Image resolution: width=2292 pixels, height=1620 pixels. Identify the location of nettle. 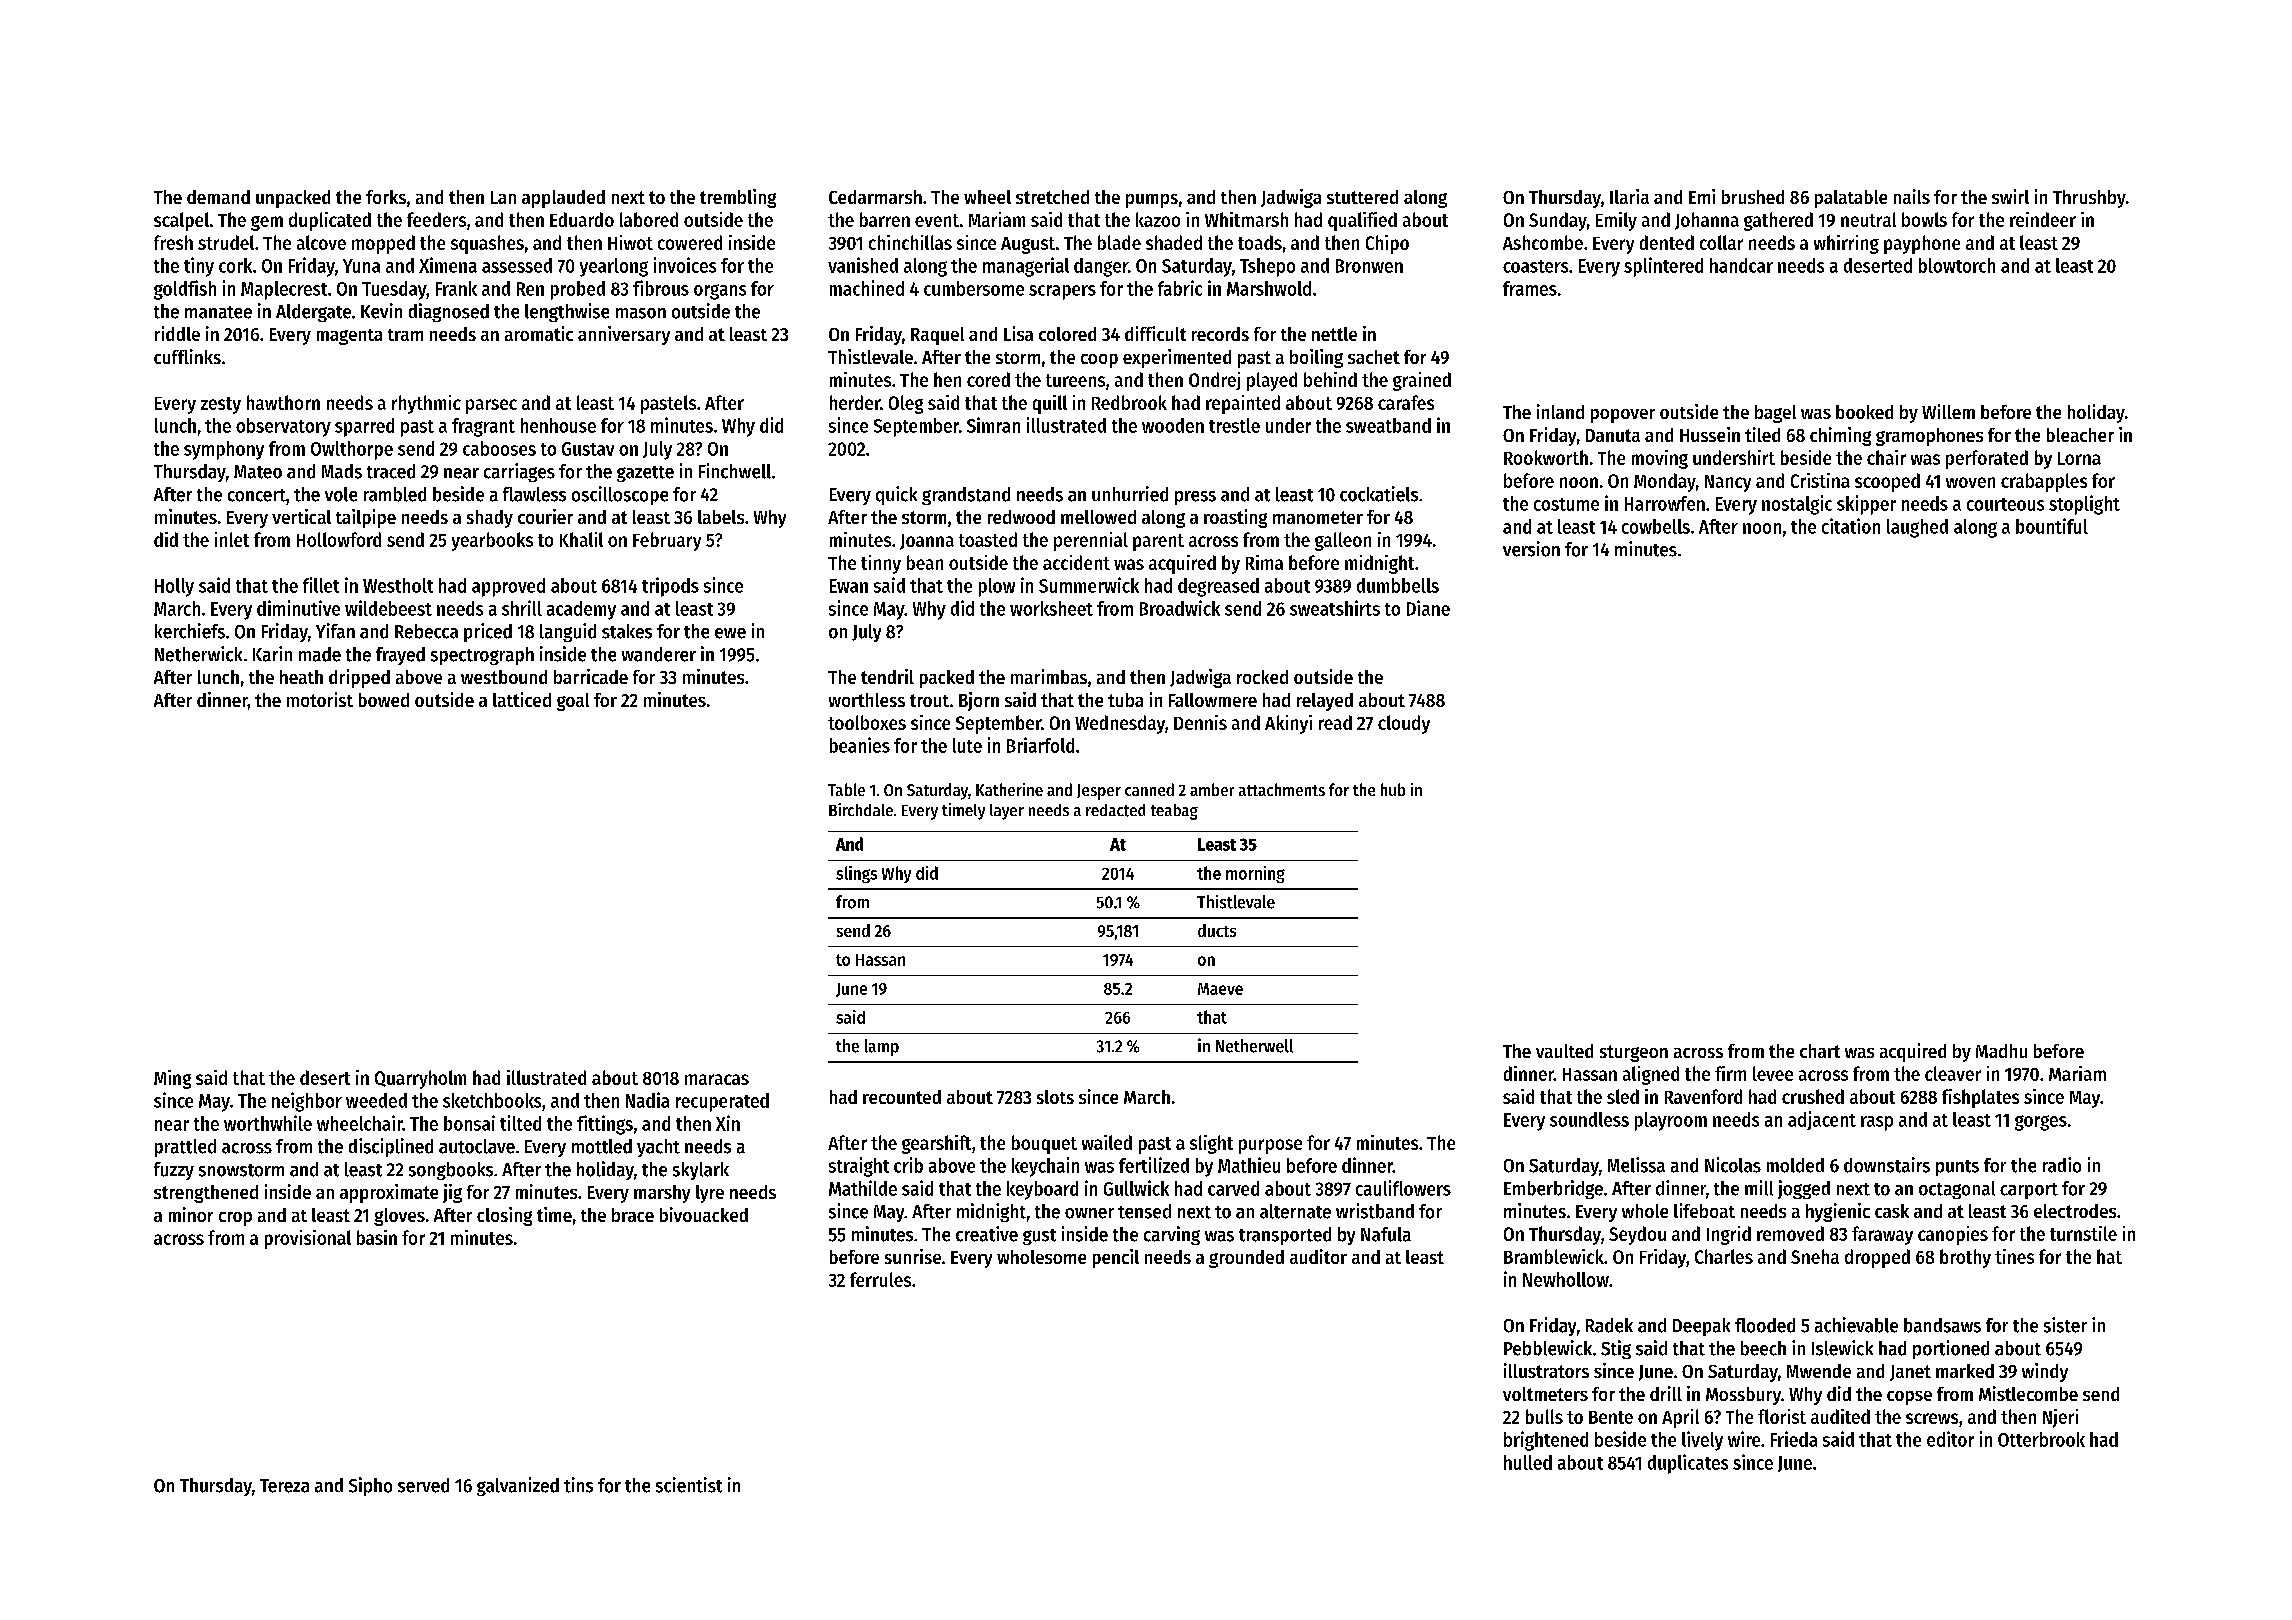
(1334, 334).
